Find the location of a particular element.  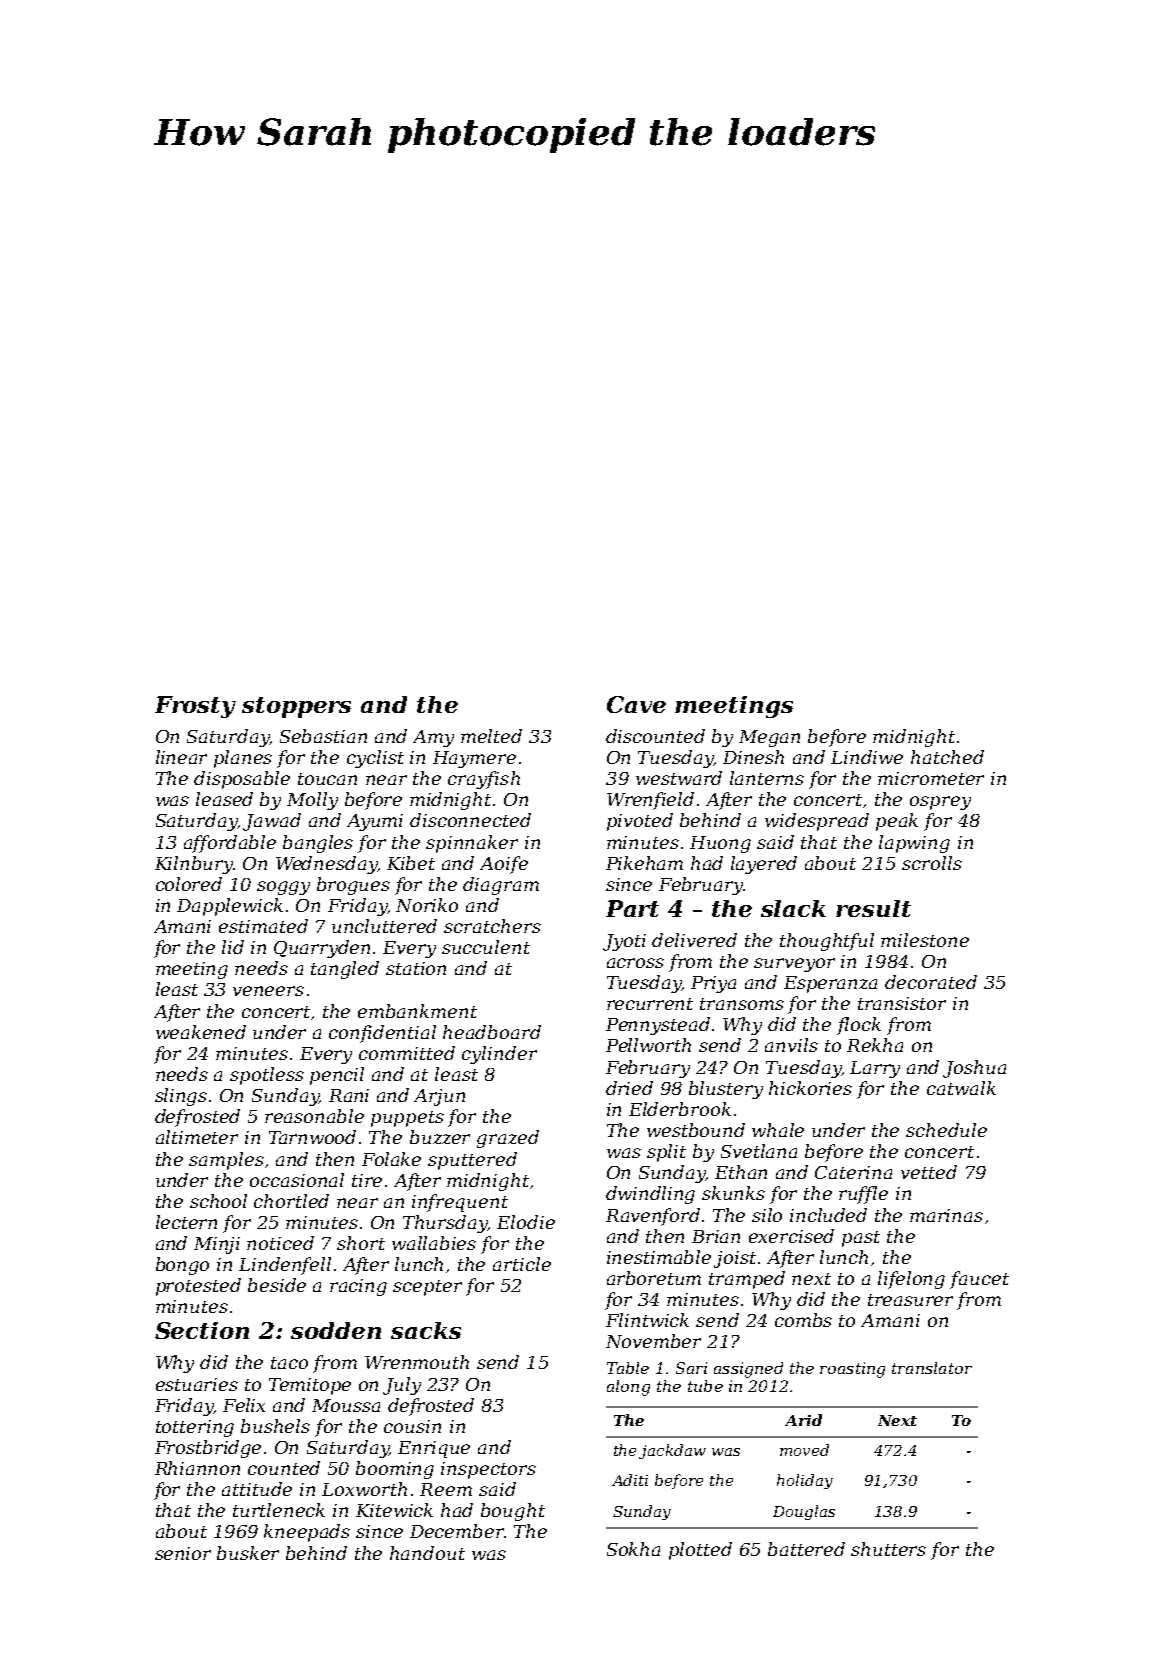

melted is located at coordinates (491, 736).
